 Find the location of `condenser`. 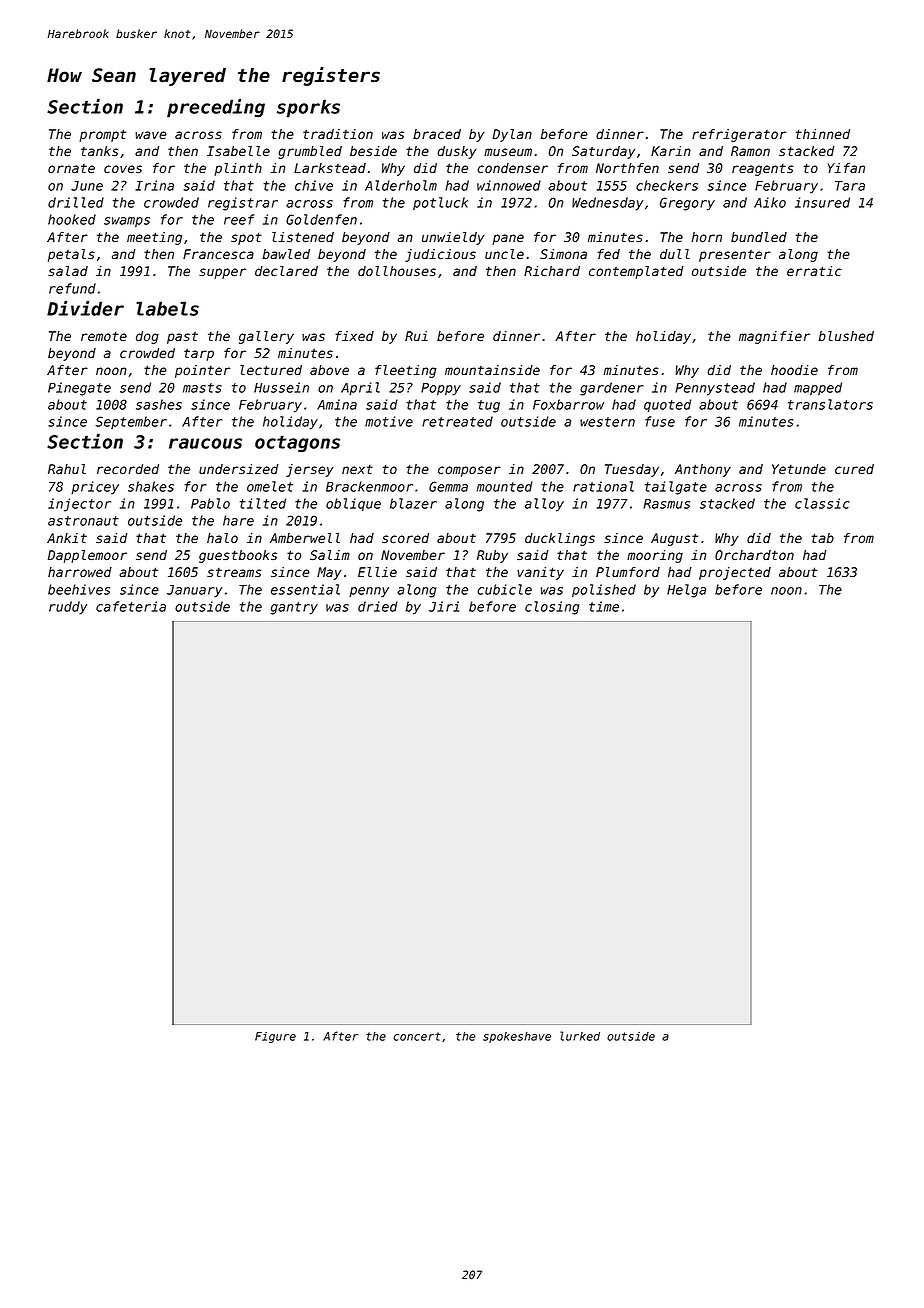

condenser is located at coordinates (512, 168).
